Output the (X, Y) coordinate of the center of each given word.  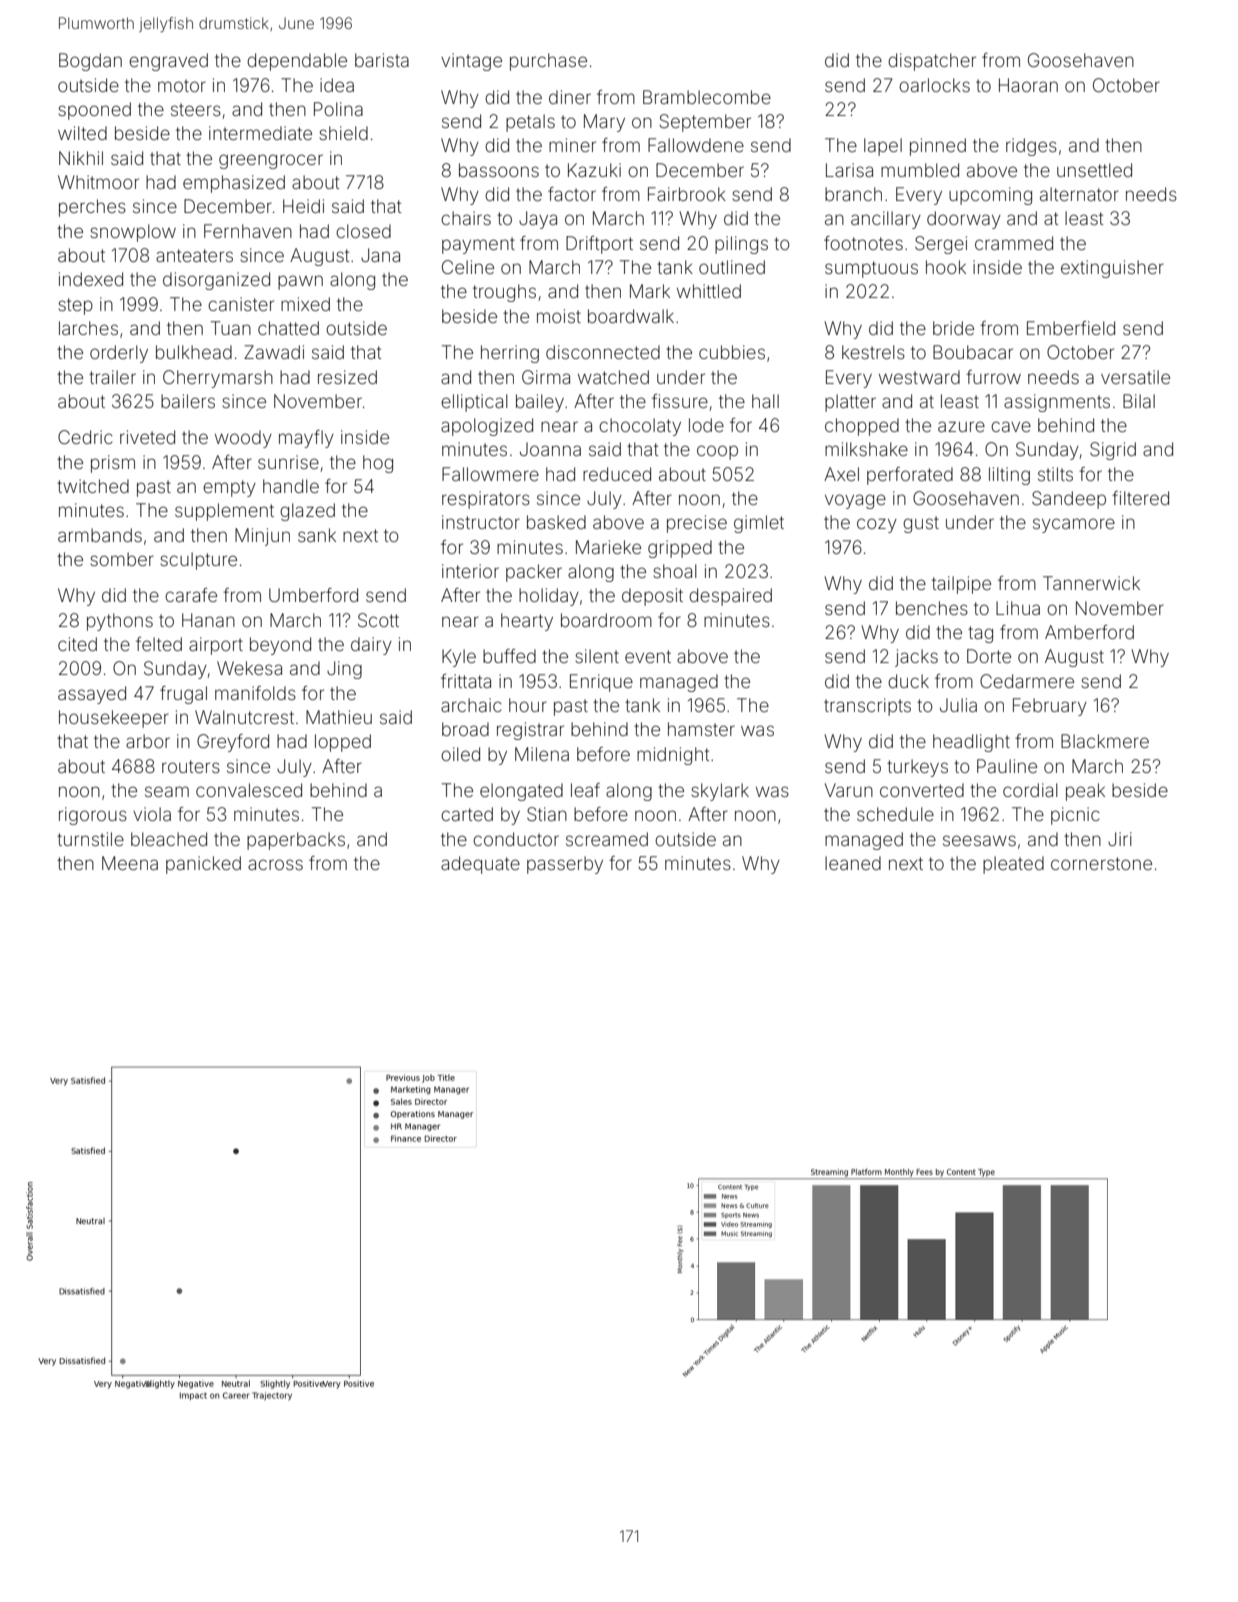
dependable (297, 62)
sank (317, 535)
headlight (971, 743)
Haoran (1028, 85)
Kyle (459, 658)
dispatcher (932, 62)
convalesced (249, 790)
